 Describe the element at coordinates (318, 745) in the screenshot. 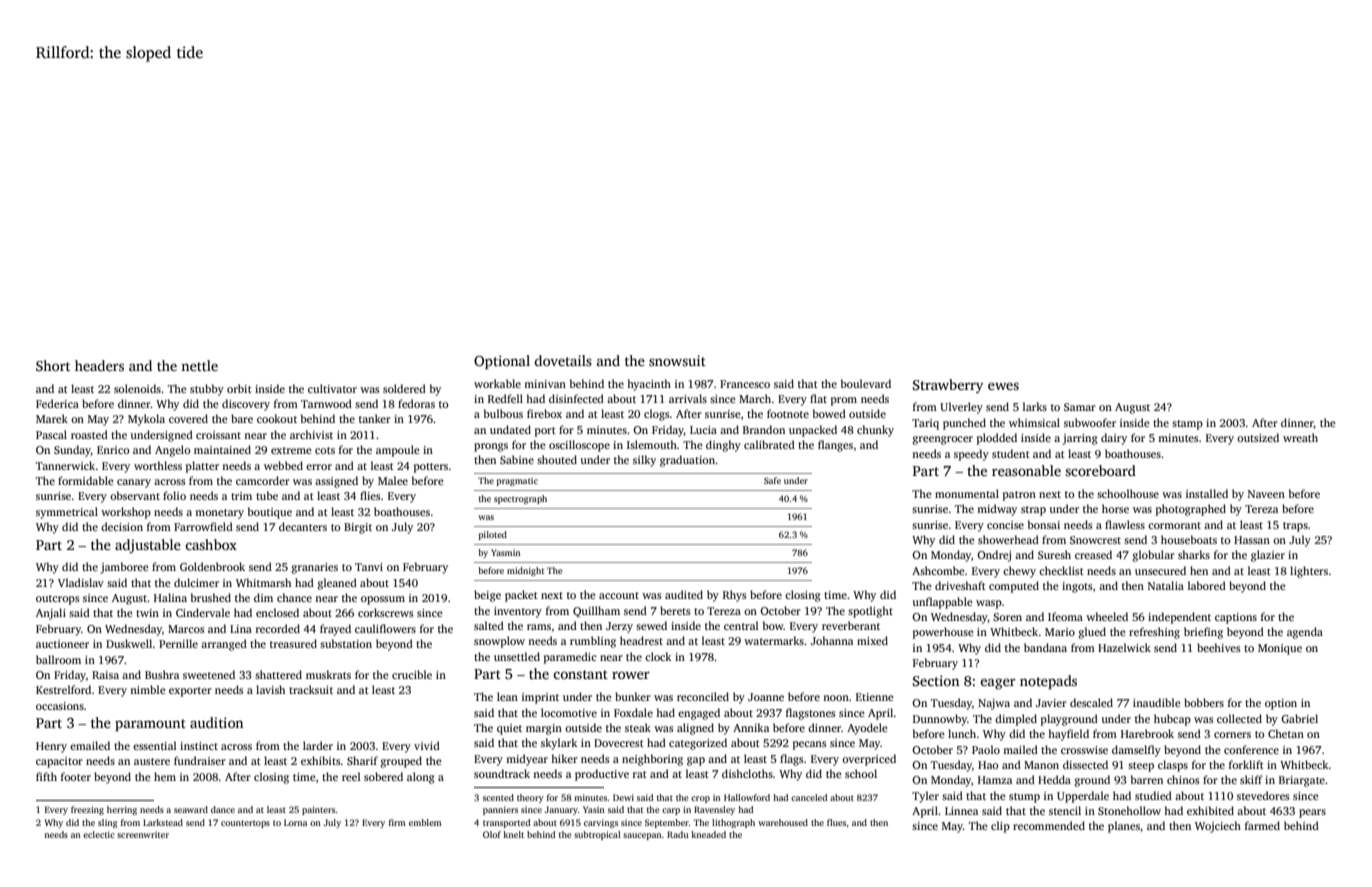

I see `larder` at that location.
